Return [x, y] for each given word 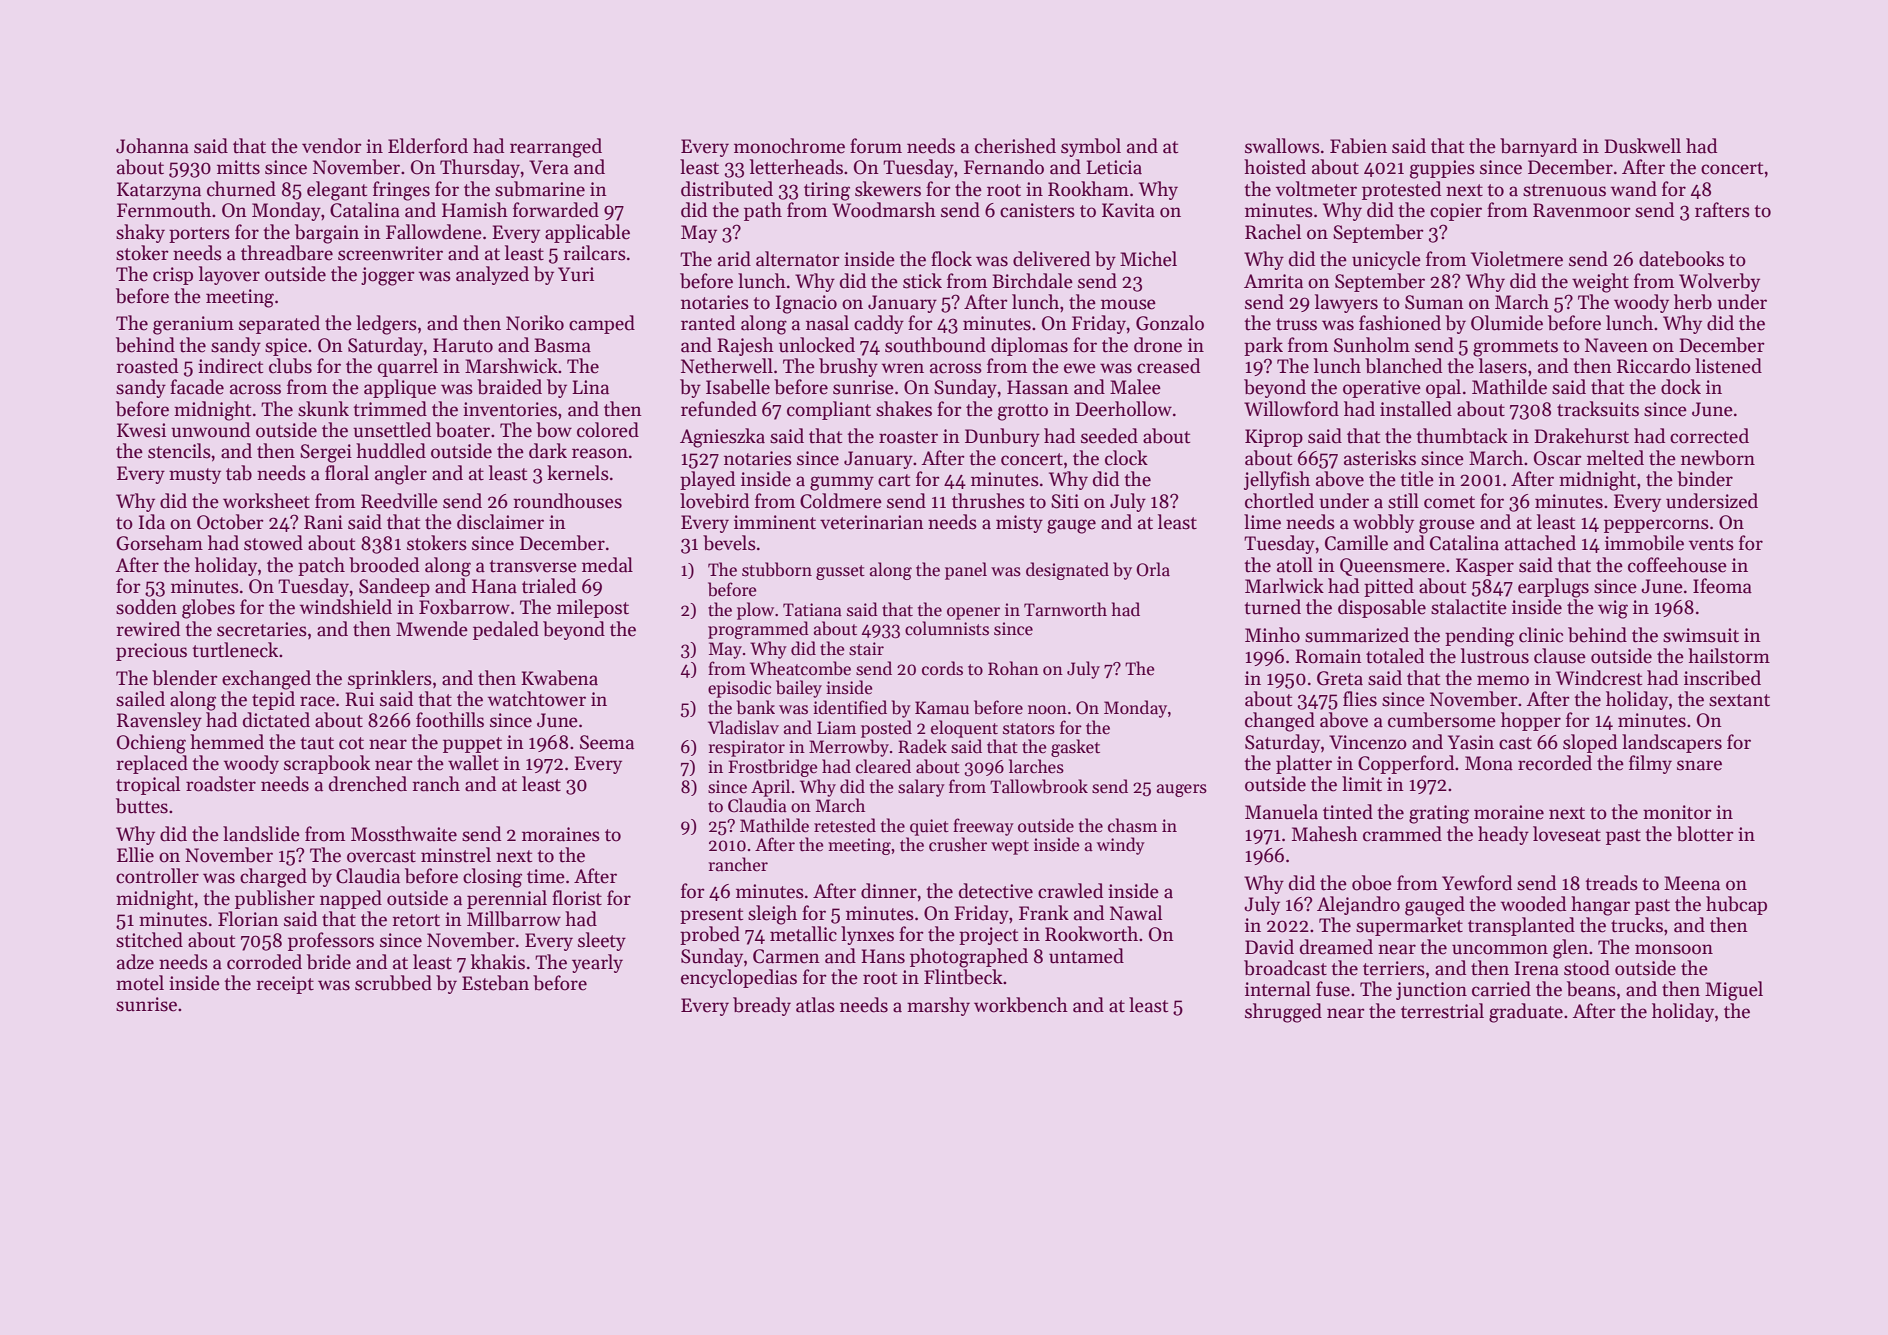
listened [1728, 366]
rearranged [556, 148]
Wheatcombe [800, 668]
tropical [148, 785]
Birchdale [1032, 281]
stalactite [1469, 607]
